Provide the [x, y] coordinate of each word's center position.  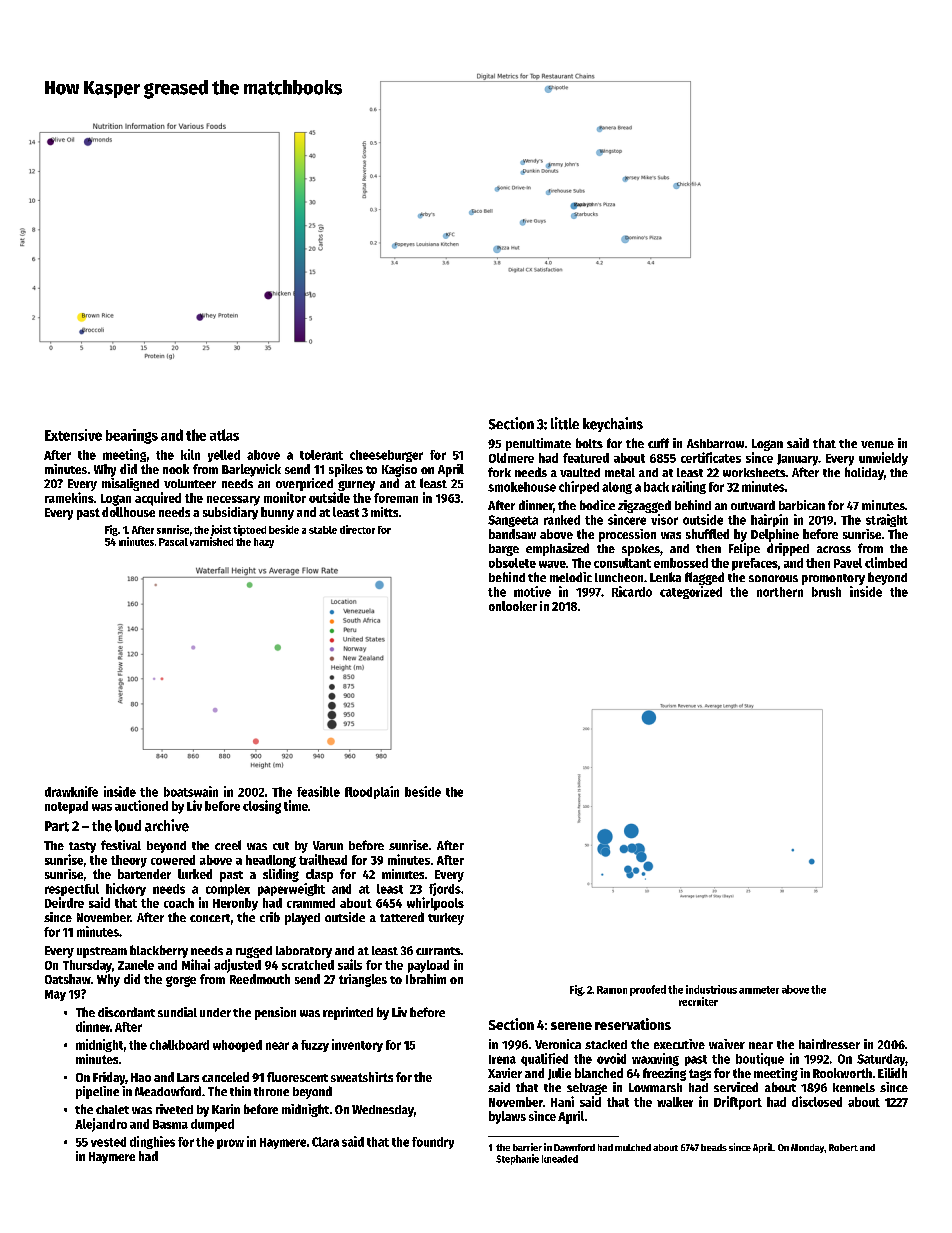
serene [571, 1026]
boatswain [191, 791]
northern [780, 592]
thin [240, 1091]
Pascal [173, 542]
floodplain [372, 792]
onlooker [513, 606]
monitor [285, 497]
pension [275, 1013]
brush [826, 592]
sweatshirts [362, 1077]
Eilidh [892, 1073]
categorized [691, 592]
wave [552, 564]
